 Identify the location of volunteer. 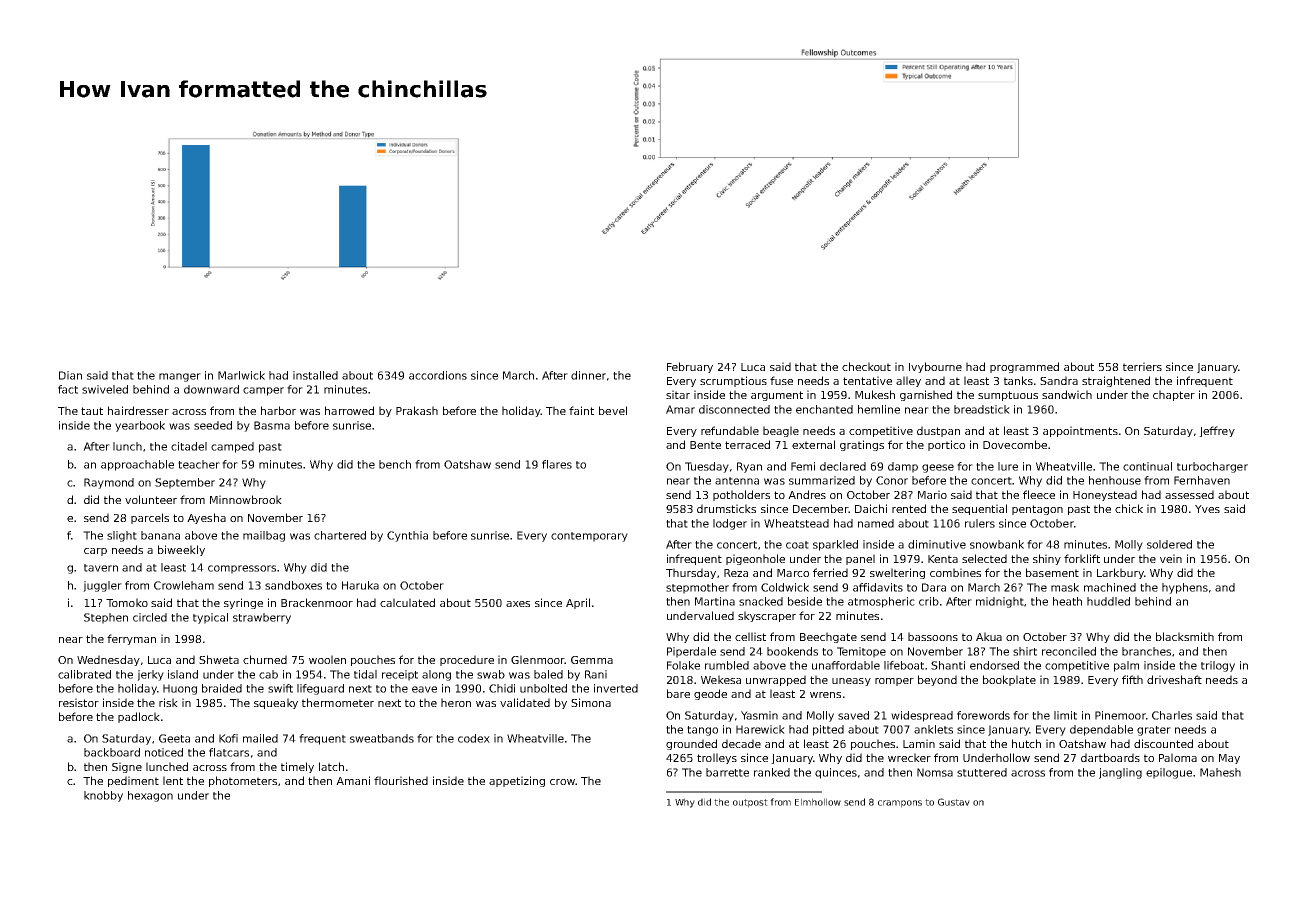
(151, 499).
